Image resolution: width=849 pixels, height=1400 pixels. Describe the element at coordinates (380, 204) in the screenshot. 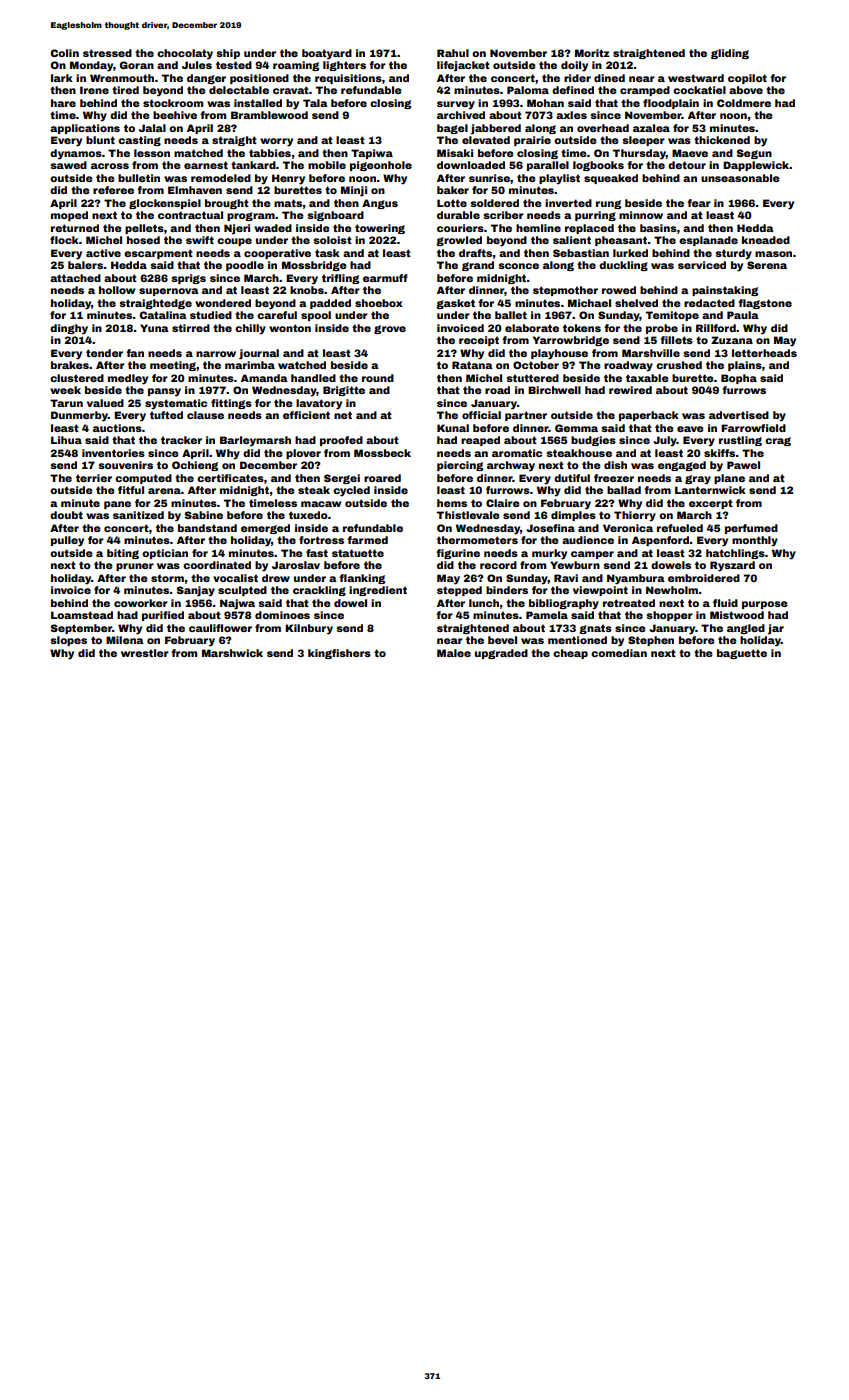

I see `Angus` at that location.
